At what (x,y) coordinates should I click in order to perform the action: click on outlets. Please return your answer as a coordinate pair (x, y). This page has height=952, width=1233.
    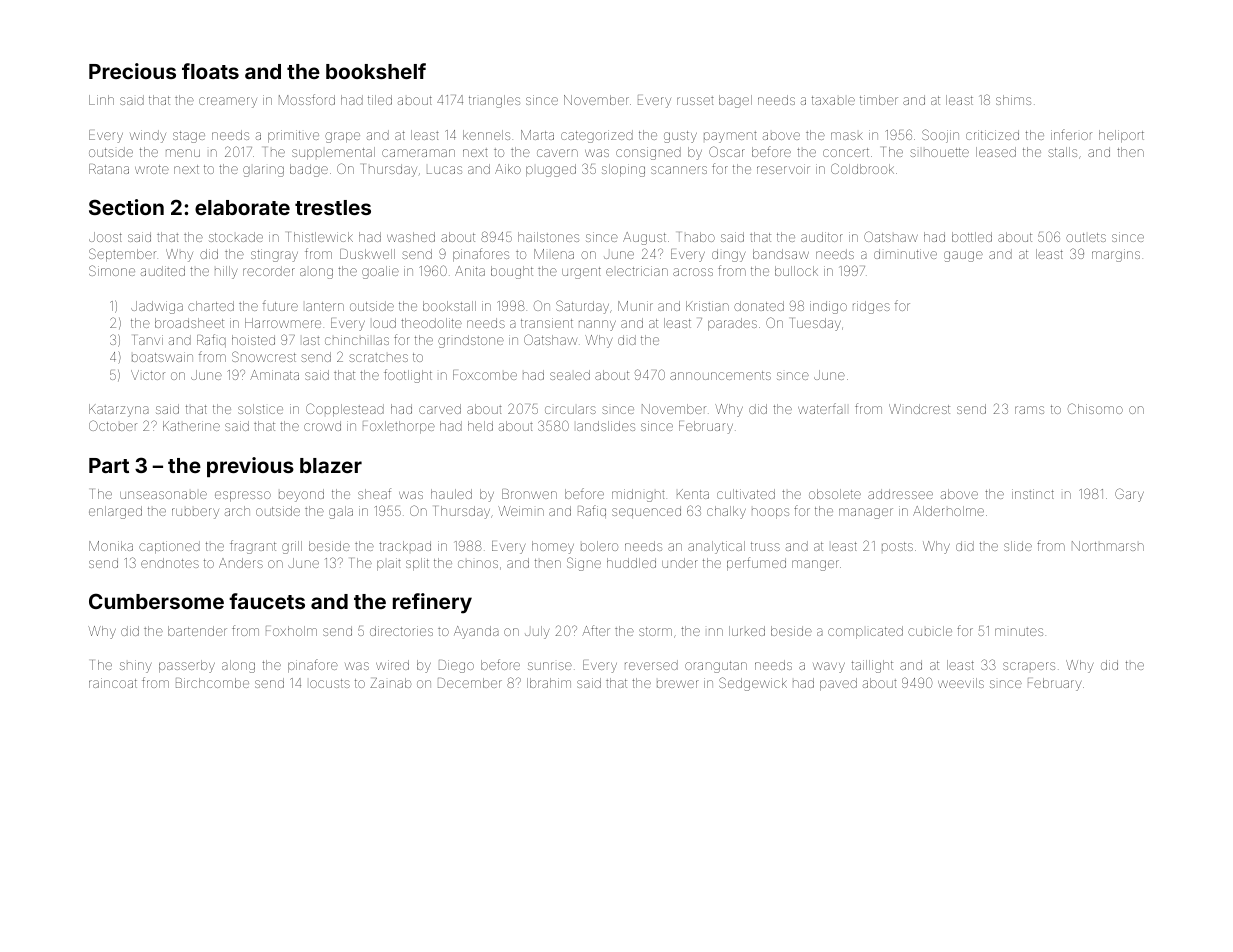
    Looking at the image, I should click on (1086, 237).
